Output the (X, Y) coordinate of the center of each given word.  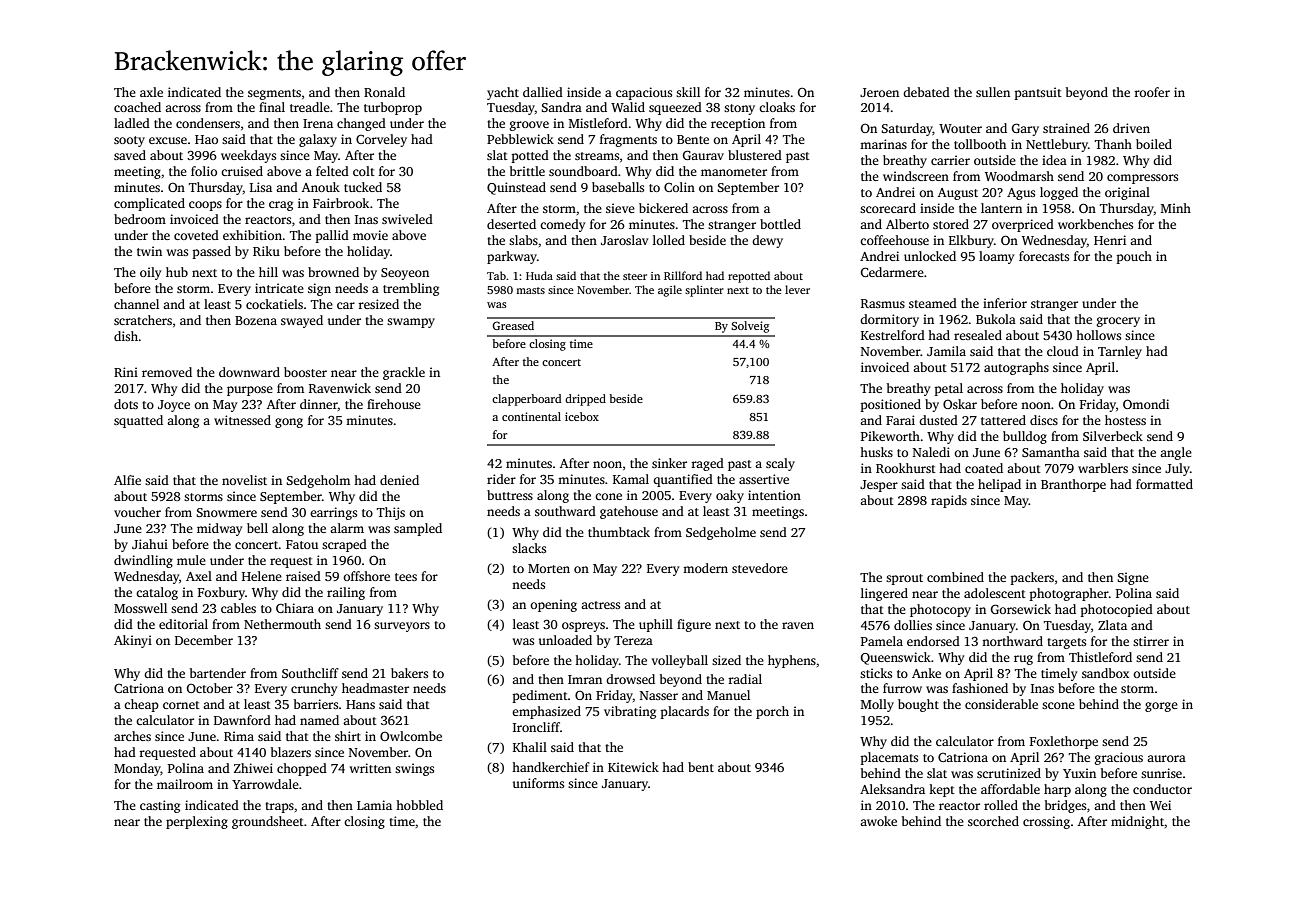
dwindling (143, 561)
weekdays (248, 156)
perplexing (197, 822)
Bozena (256, 320)
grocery (1118, 322)
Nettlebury (1057, 145)
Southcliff (310, 673)
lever (797, 289)
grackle (404, 373)
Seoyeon (405, 274)
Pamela (882, 641)
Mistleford (598, 123)
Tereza (633, 640)
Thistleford (1100, 657)
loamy (996, 257)
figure (694, 625)
